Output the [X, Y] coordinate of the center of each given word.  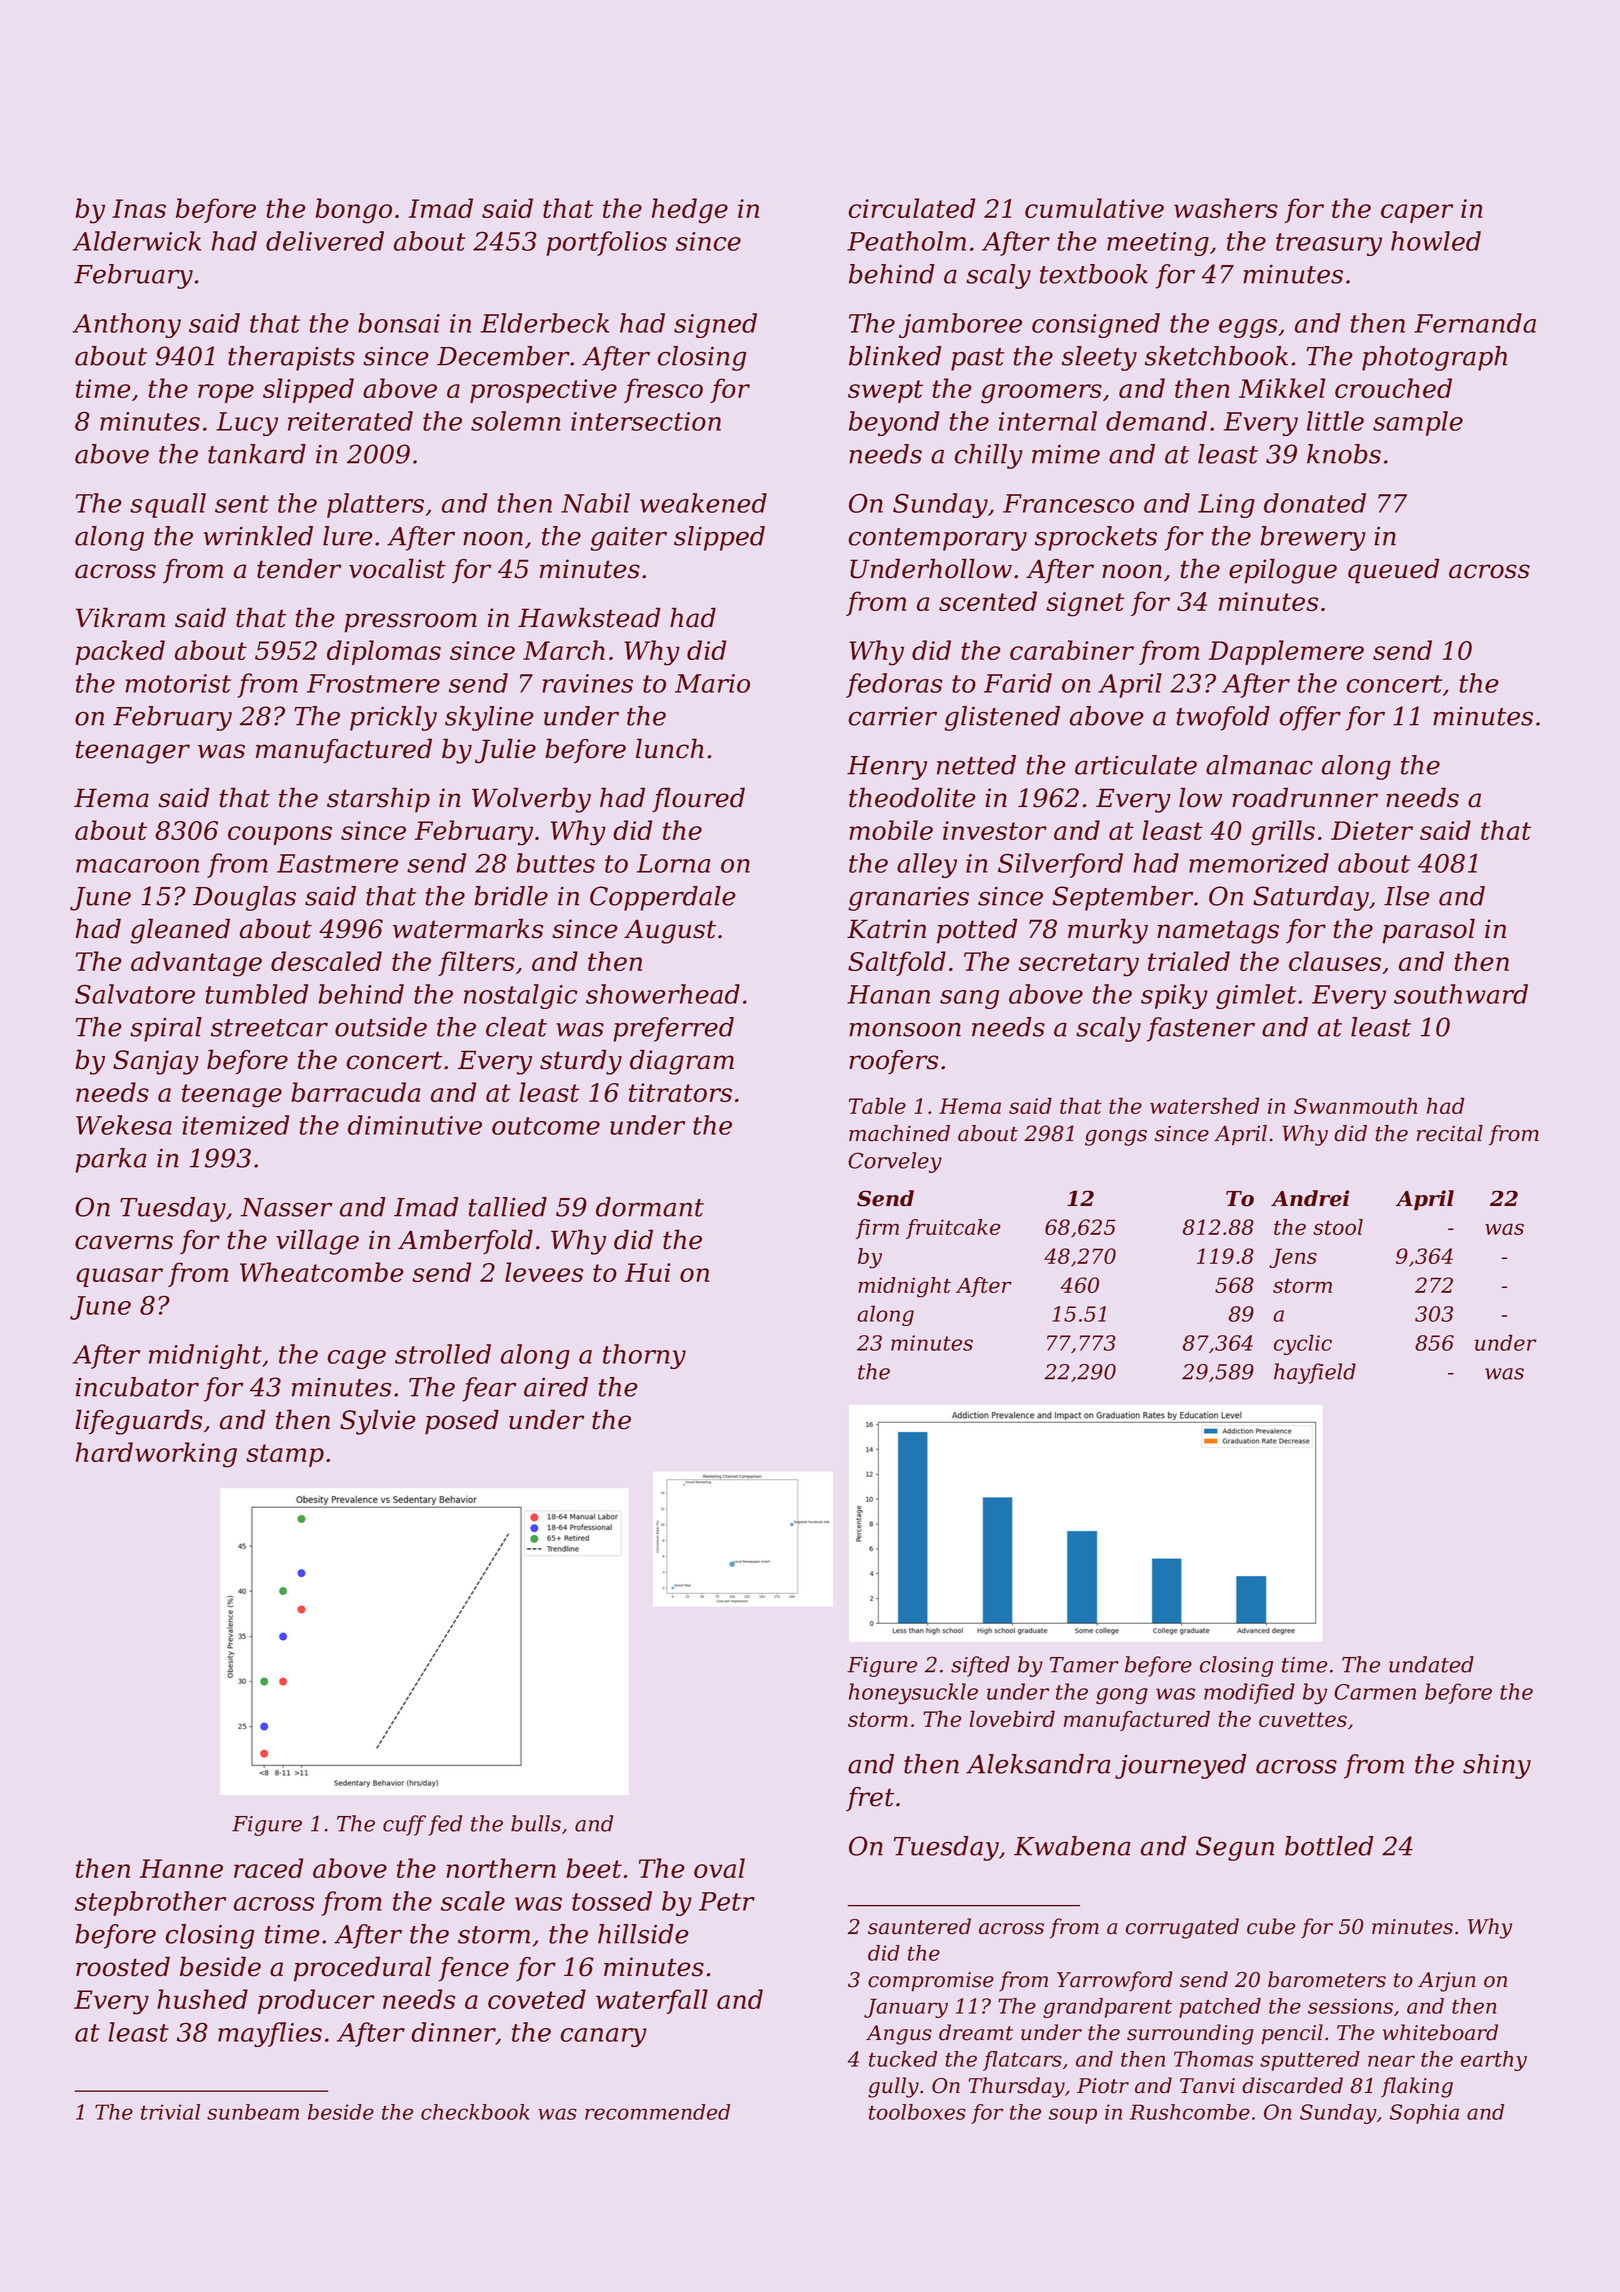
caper [1417, 213]
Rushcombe [1190, 2112]
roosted [123, 1966]
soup [1073, 2116]
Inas [139, 208]
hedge [690, 211]
